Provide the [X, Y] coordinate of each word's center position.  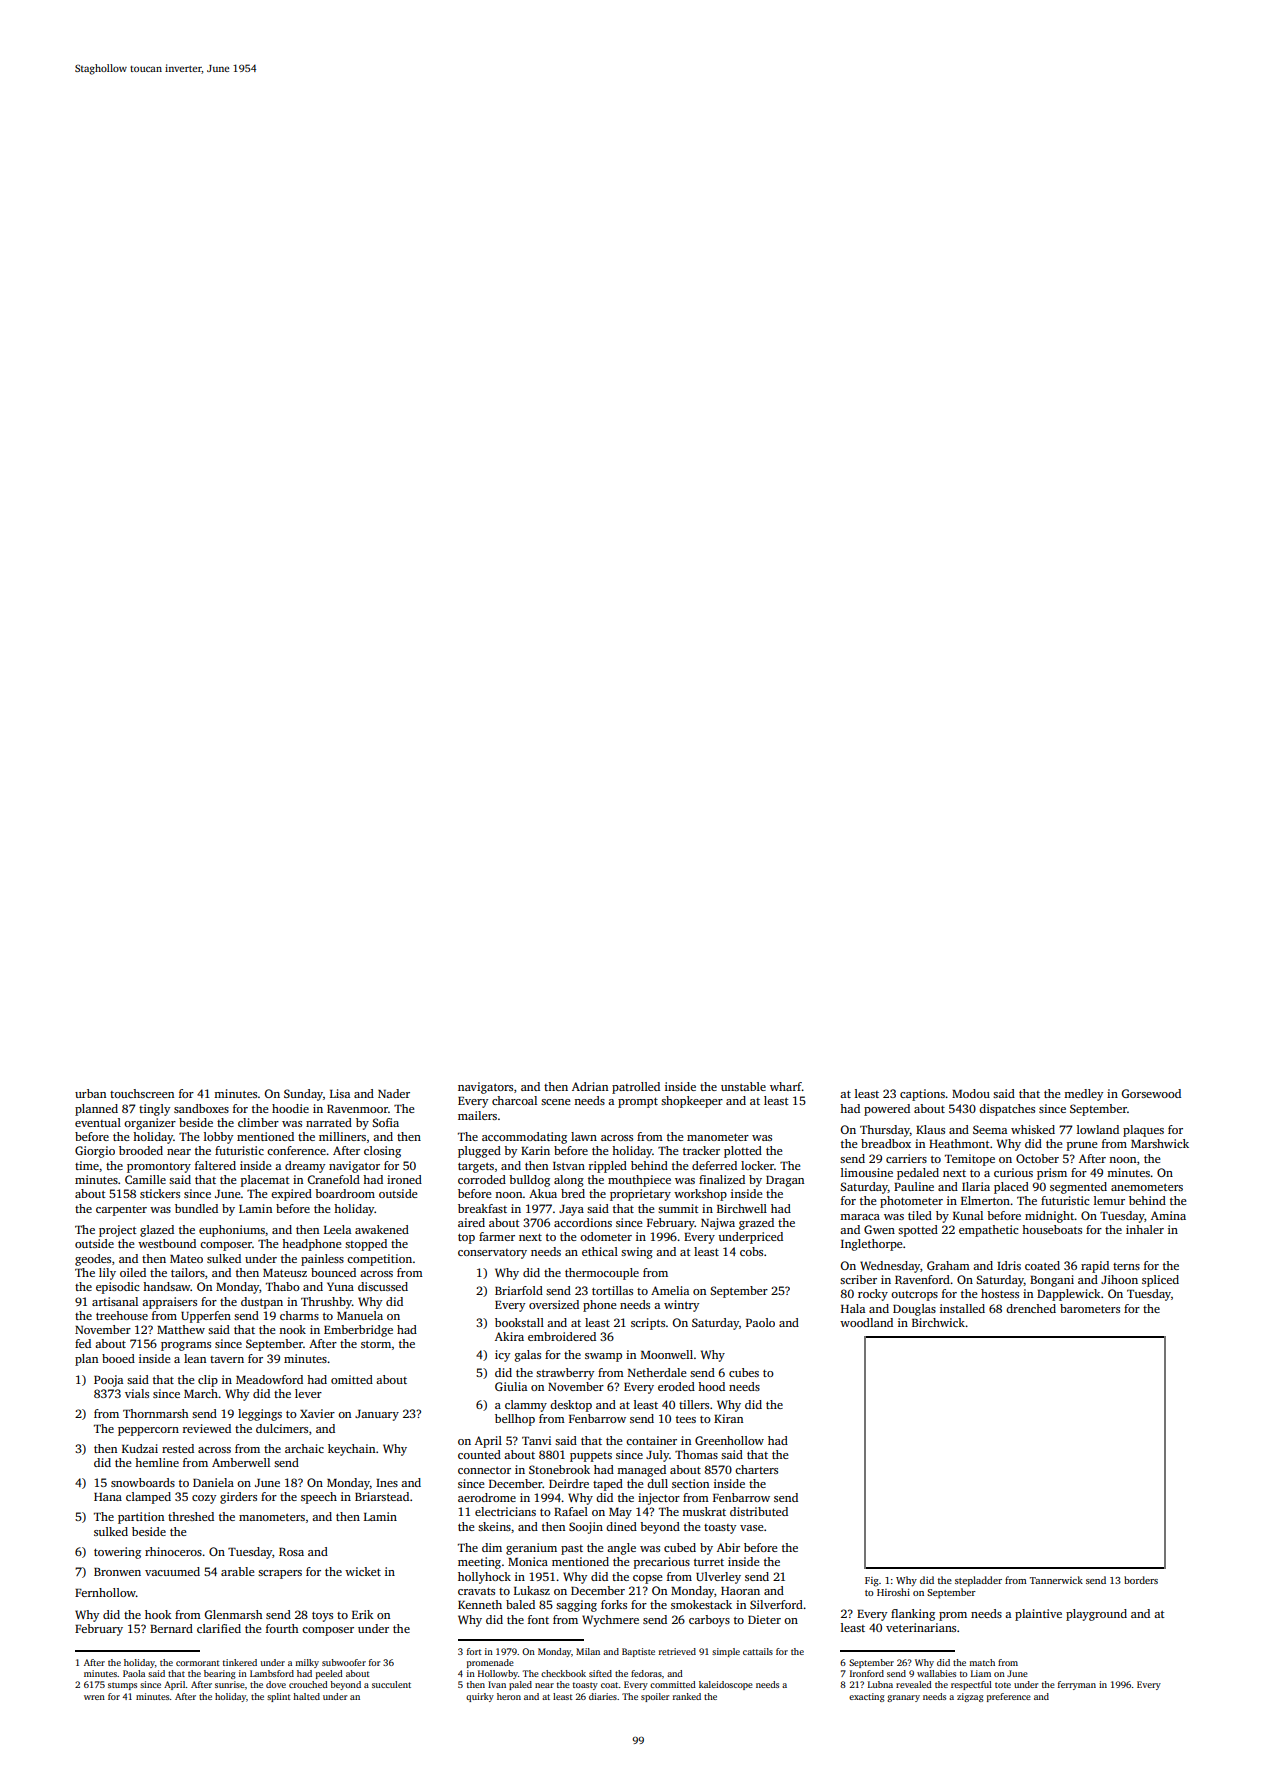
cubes [744, 1372]
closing [382, 1152]
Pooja [108, 1381]
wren [94, 1697]
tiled [920, 1215]
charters [756, 1469]
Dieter [764, 1619]
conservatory [492, 1254]
